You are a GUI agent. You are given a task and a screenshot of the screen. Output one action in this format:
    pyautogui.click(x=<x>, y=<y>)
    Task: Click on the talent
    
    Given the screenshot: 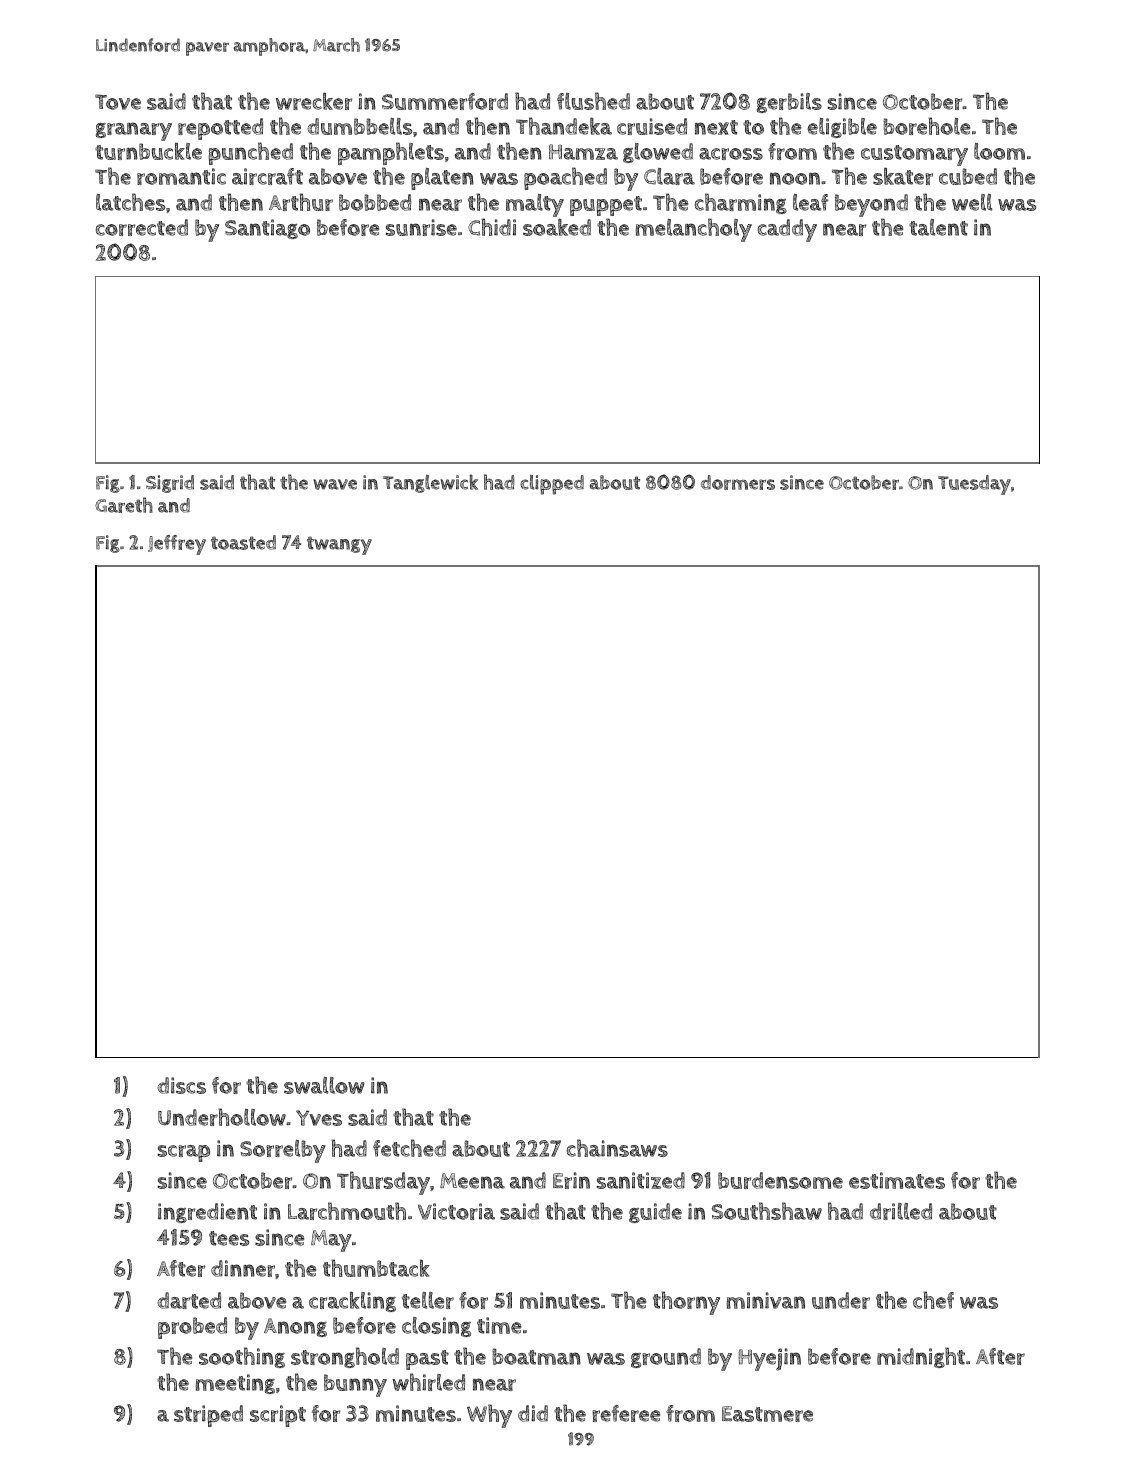 What is the action you would take?
    pyautogui.click(x=938, y=227)
